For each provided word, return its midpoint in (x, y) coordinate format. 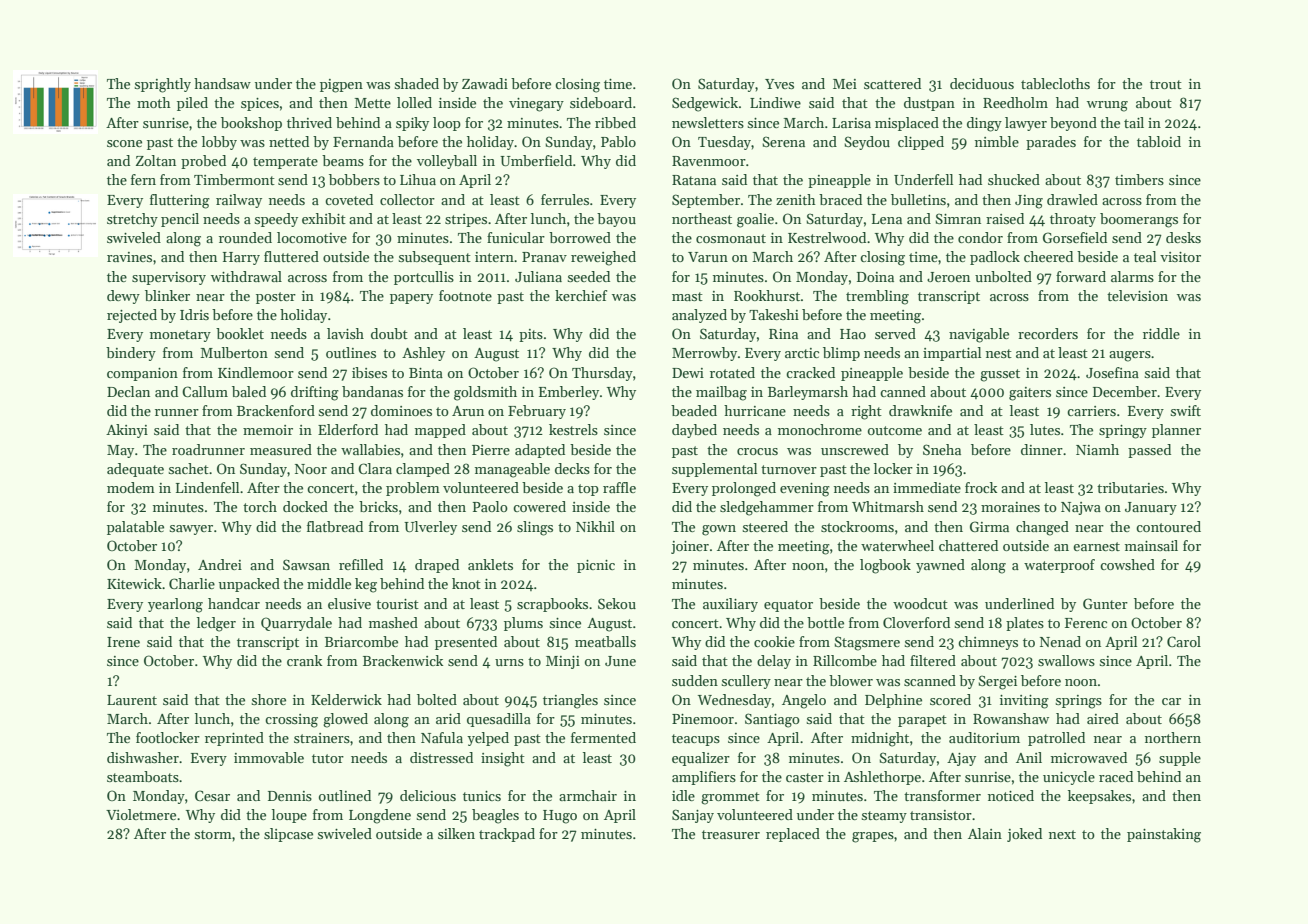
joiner (690, 547)
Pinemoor (703, 719)
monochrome (820, 429)
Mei (845, 84)
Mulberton (234, 352)
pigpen (341, 86)
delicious (428, 795)
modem (131, 487)
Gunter (1105, 603)
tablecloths (1055, 83)
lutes (1045, 429)
